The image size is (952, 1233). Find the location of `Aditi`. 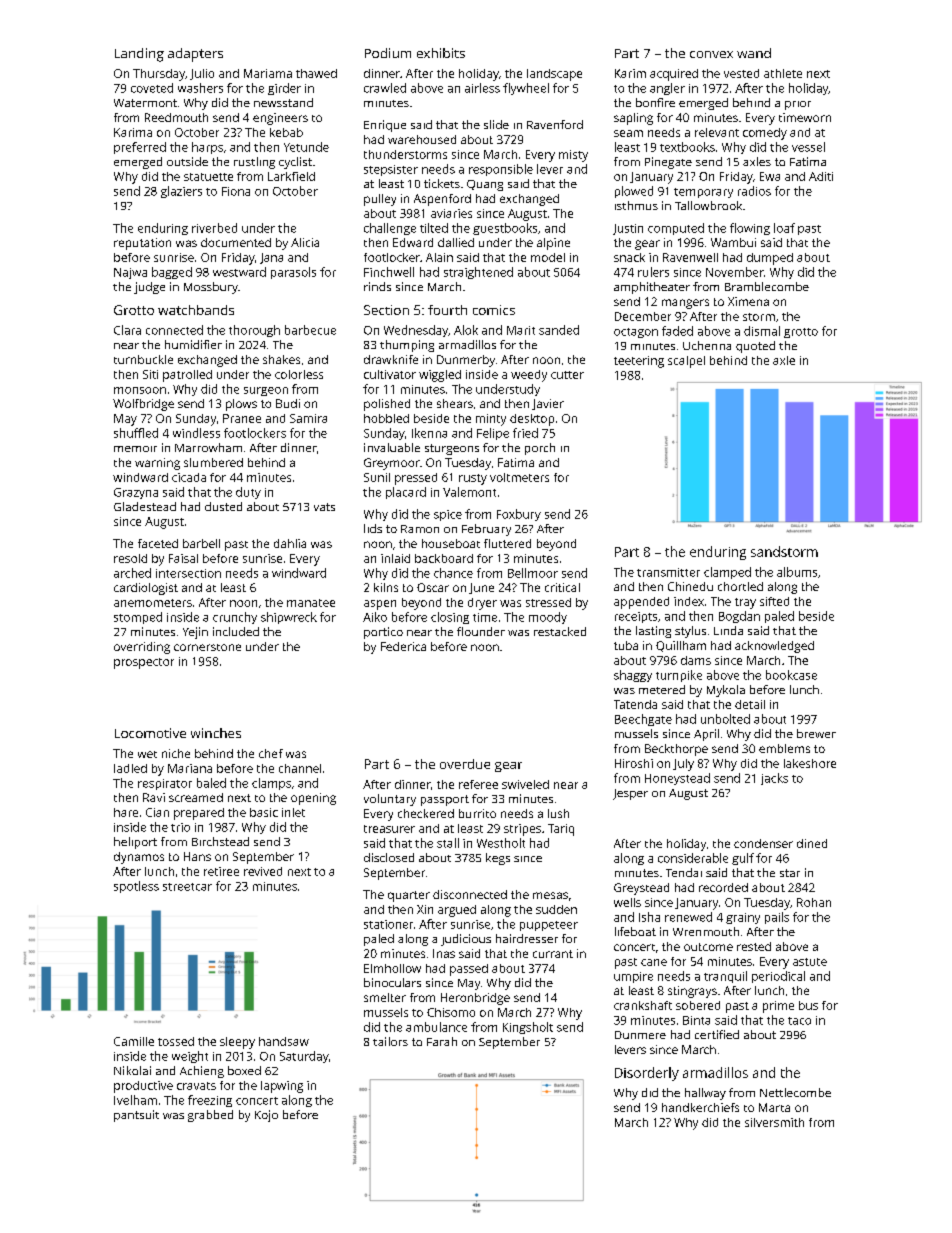

Aditi is located at coordinates (821, 176).
